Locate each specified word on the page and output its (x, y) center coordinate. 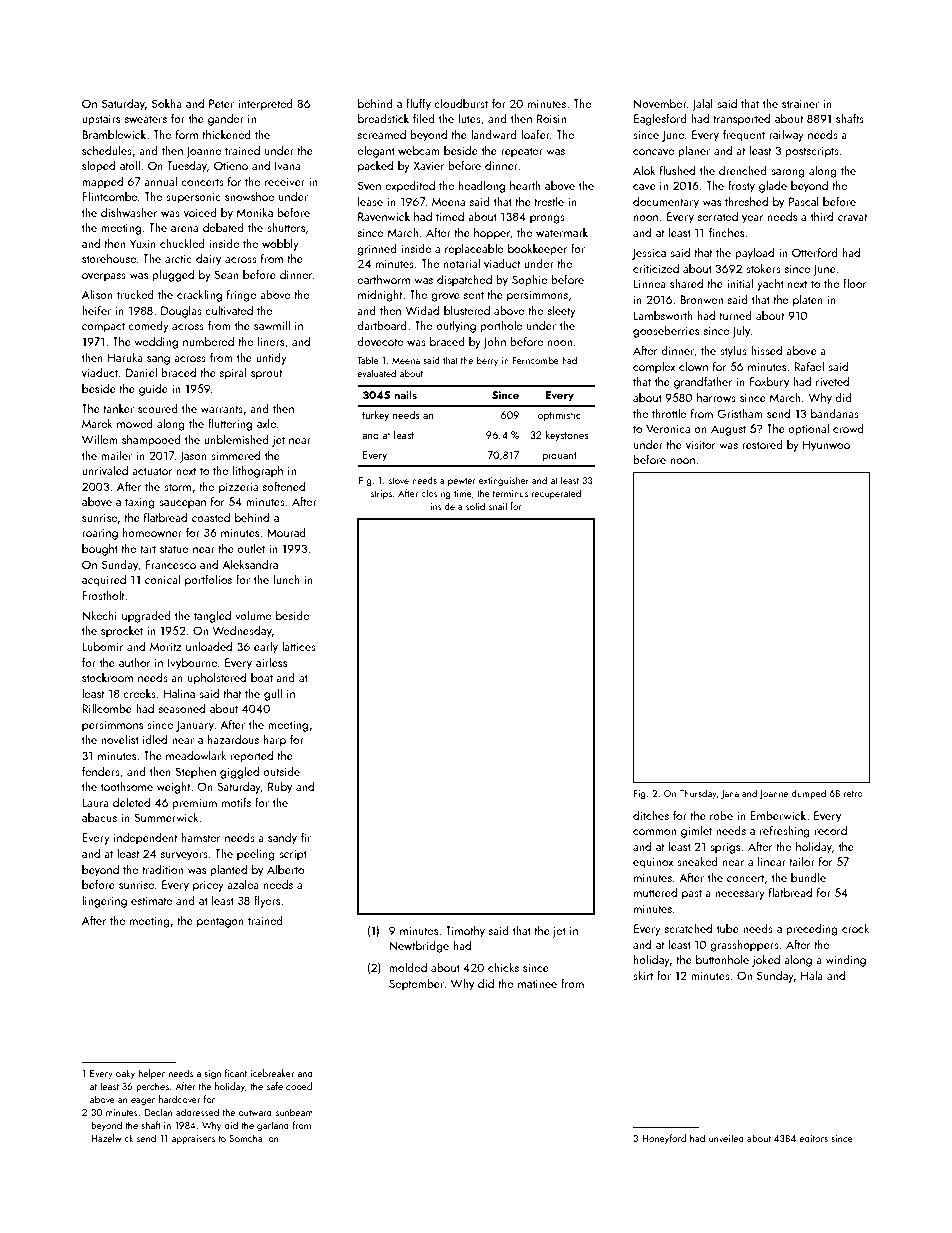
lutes (469, 118)
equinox (653, 863)
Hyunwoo (826, 446)
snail (498, 506)
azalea (243, 884)
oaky (125, 1074)
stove (399, 481)
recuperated (556, 494)
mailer (116, 455)
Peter (221, 103)
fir (306, 837)
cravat (852, 217)
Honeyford (664, 1139)
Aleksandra (250, 564)
